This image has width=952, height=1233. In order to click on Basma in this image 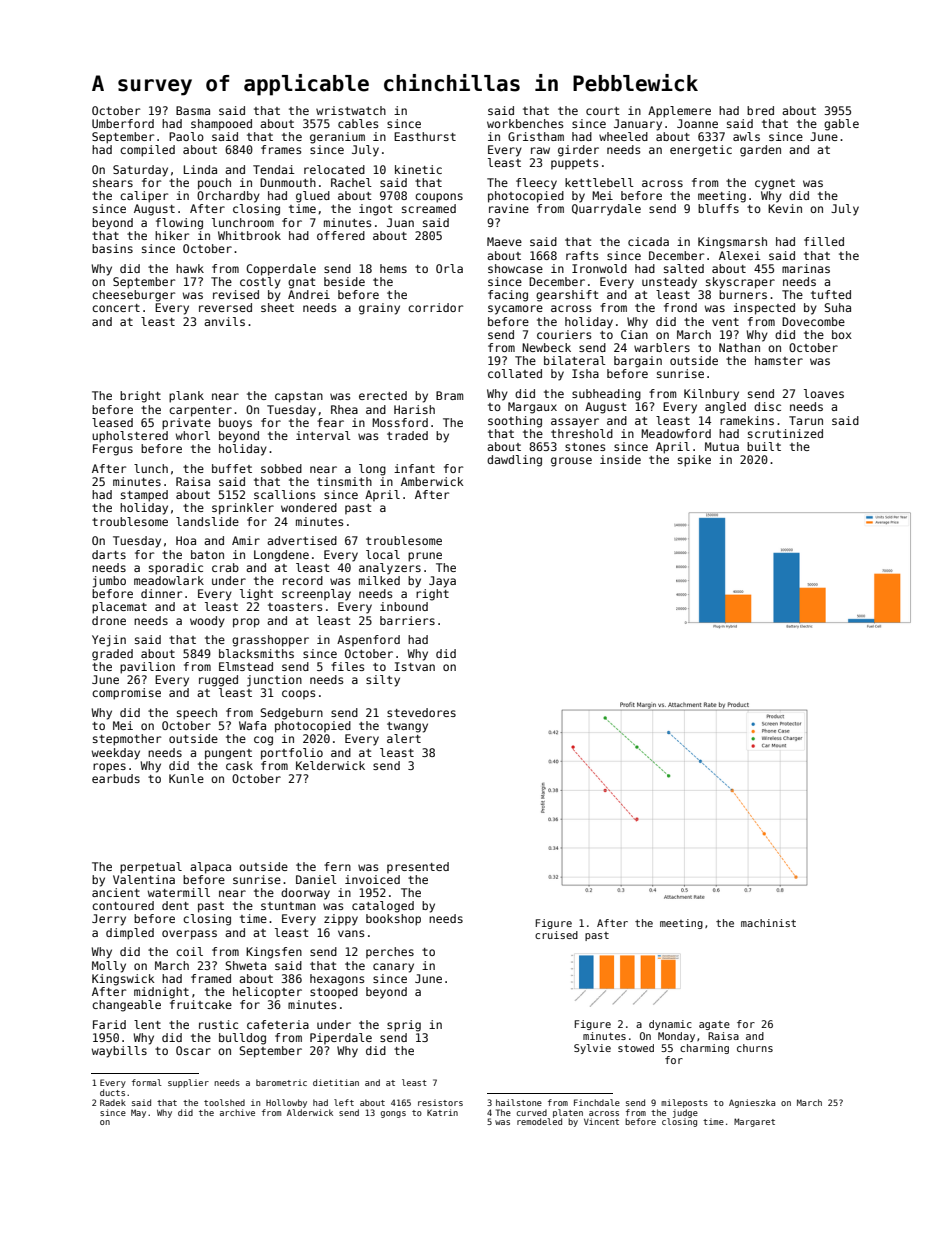, I will do `click(193, 110)`.
